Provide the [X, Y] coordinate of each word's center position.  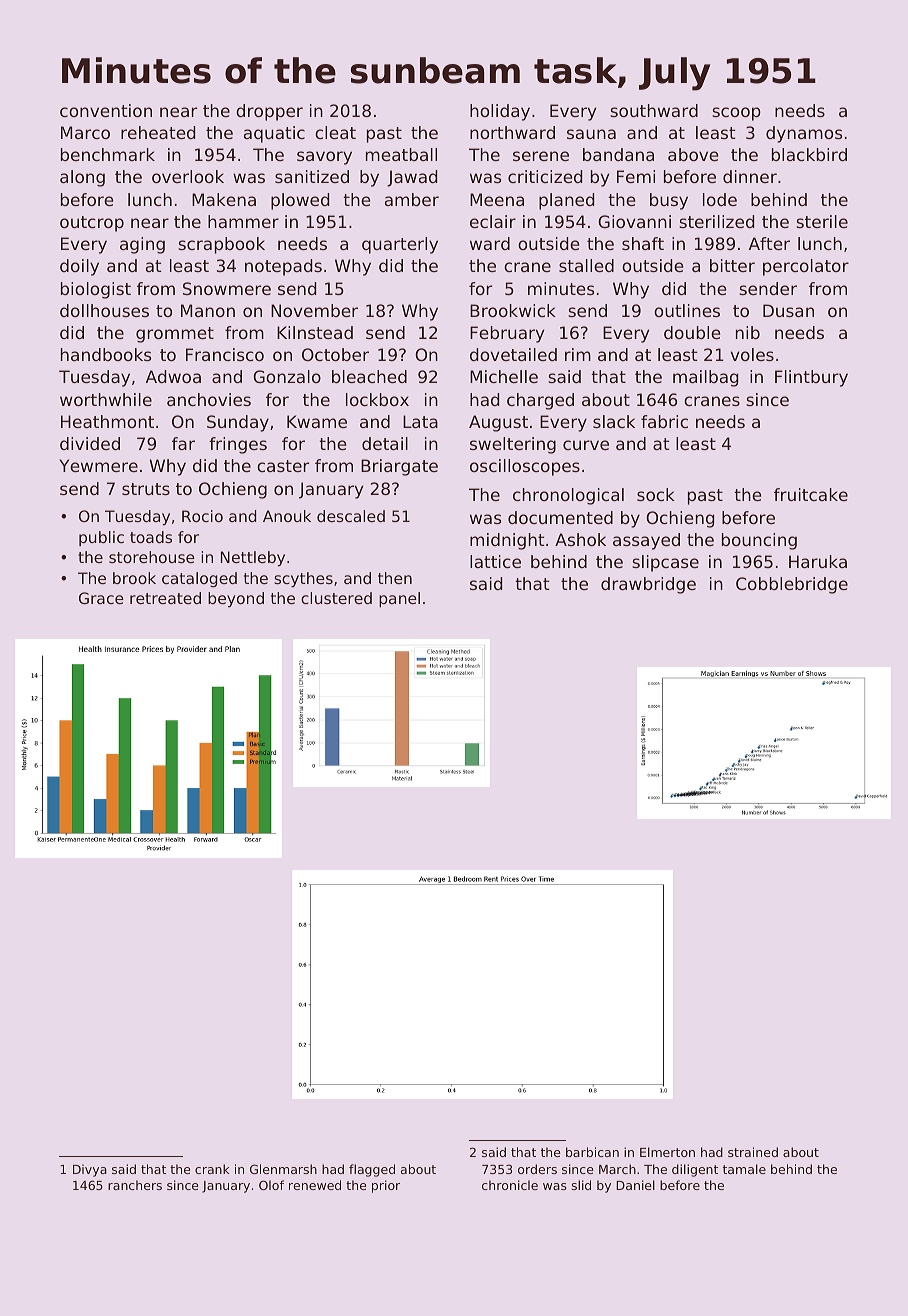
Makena [224, 199]
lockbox [377, 399]
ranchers [135, 1185]
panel [399, 600]
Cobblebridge [792, 585]
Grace [101, 598]
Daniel [635, 1185]
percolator [806, 267]
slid [581, 1185]
